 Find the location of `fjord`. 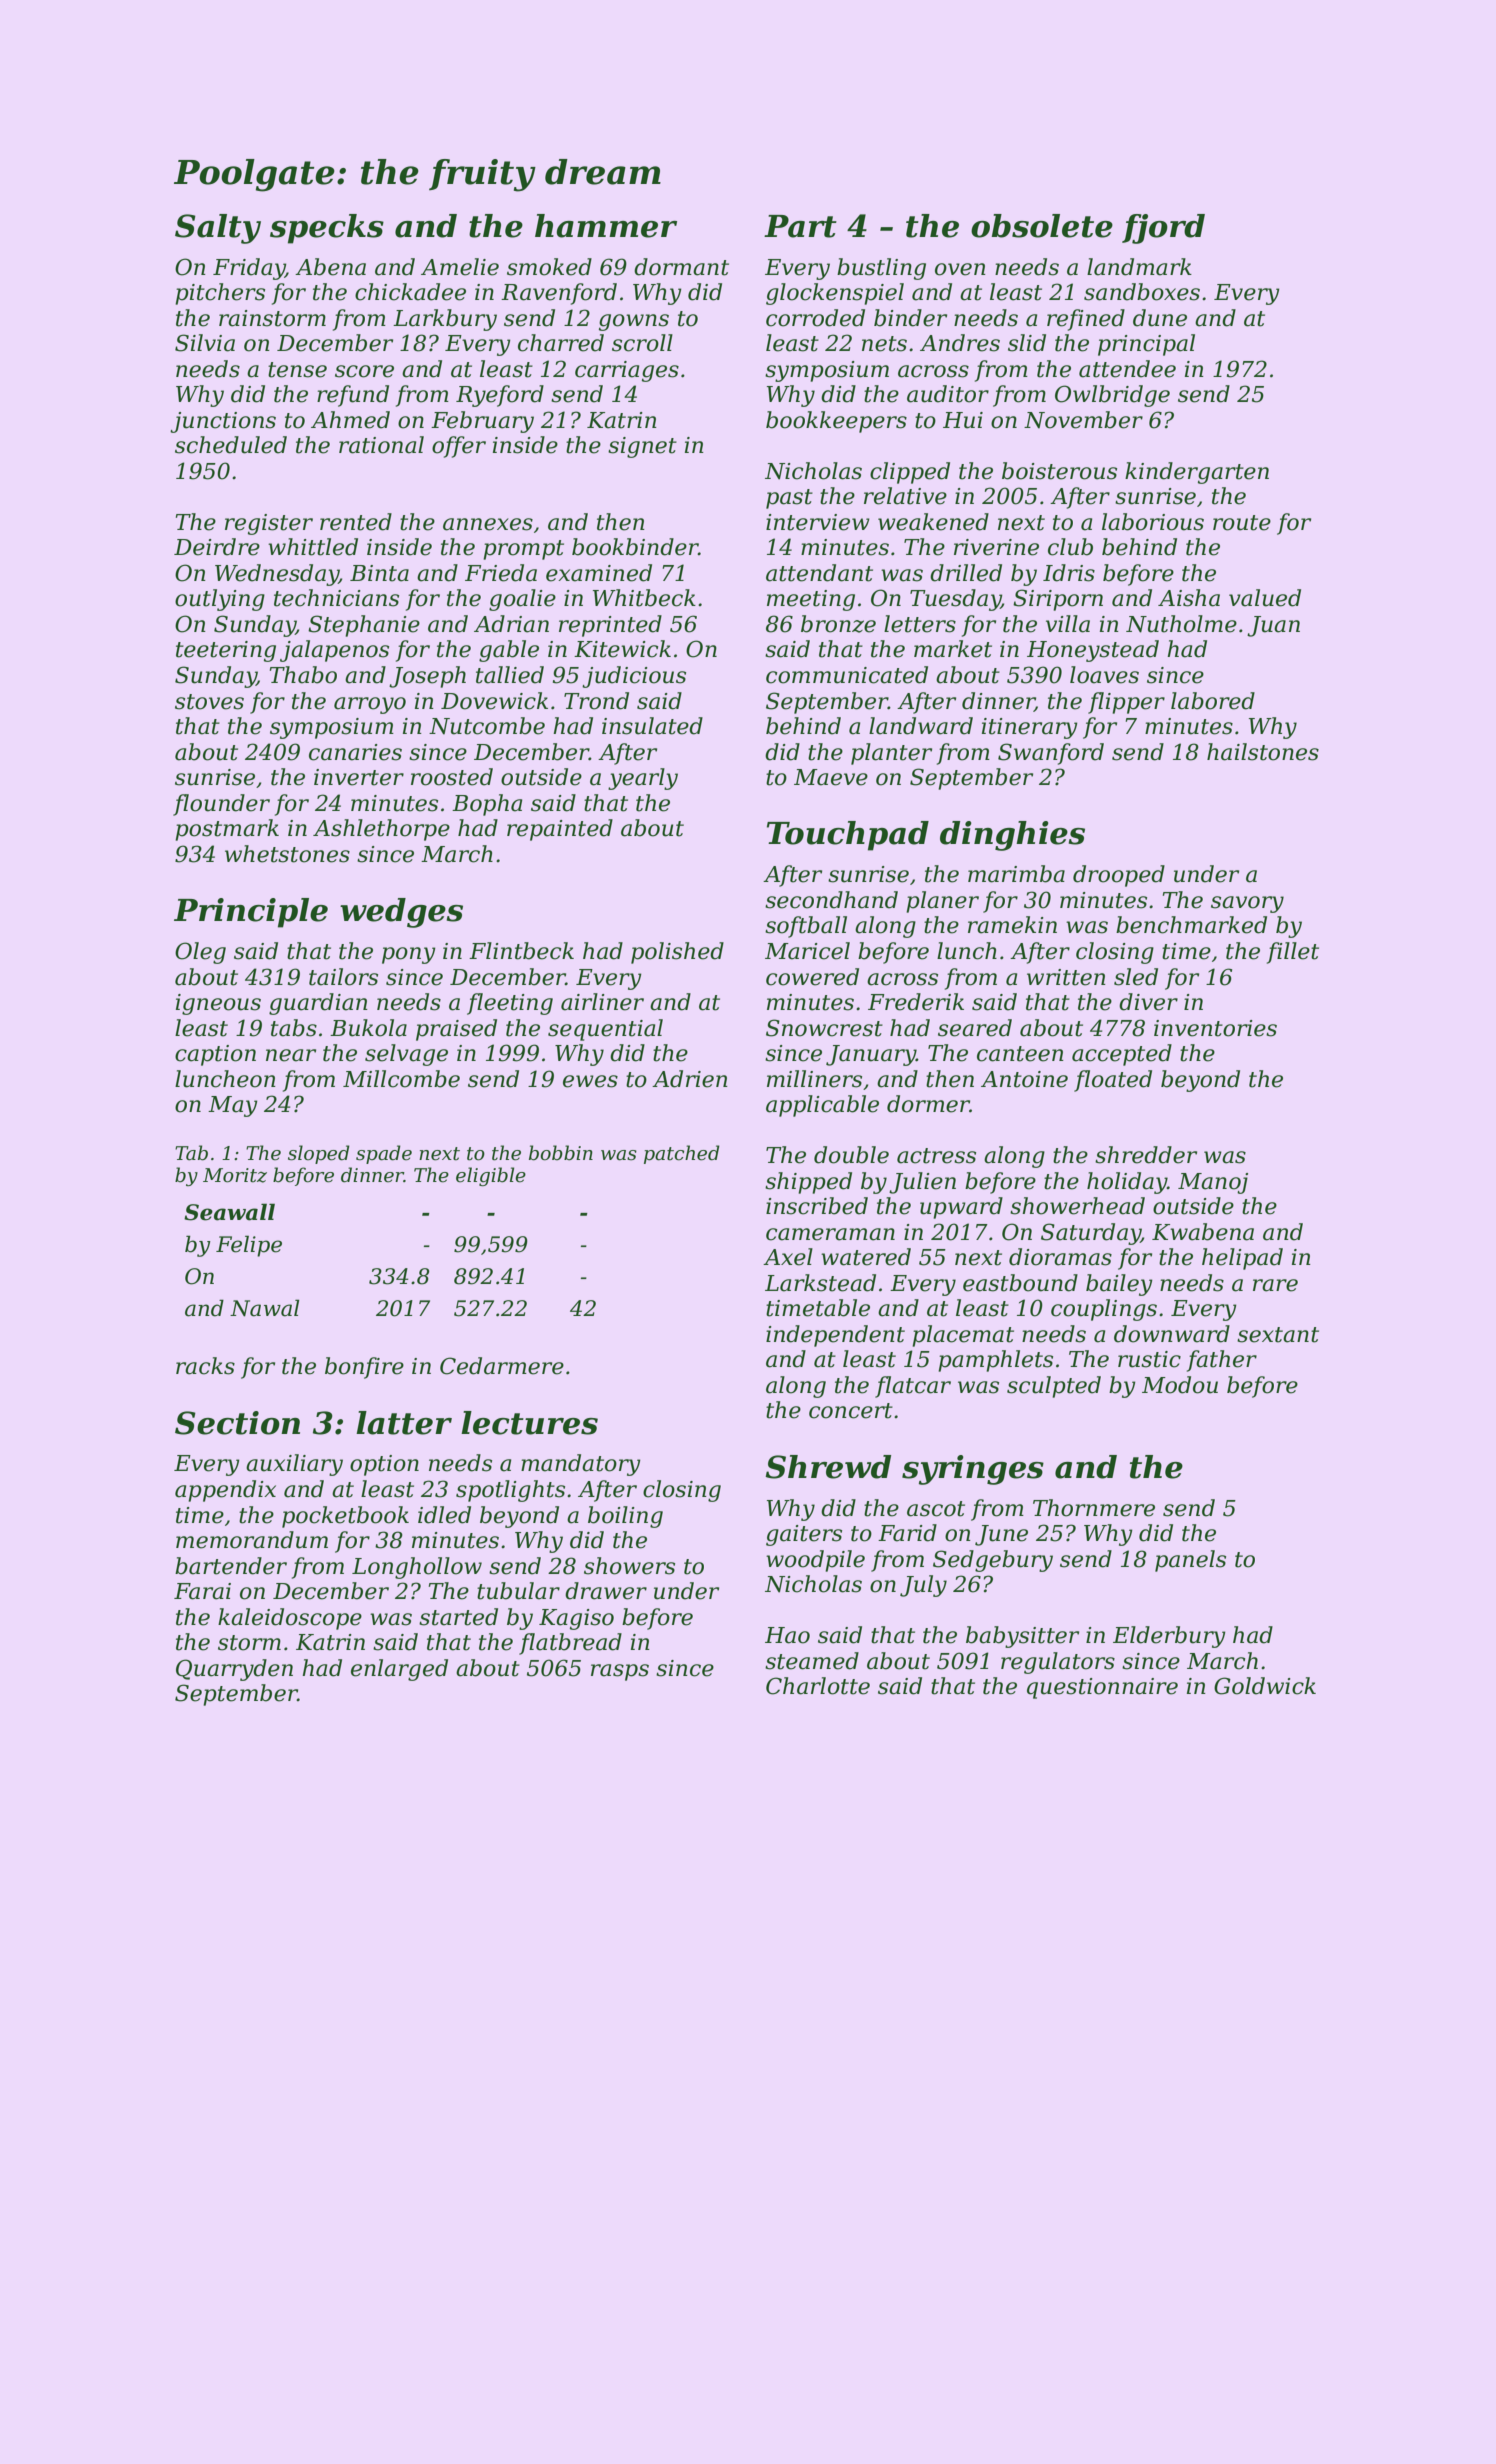

fjord is located at coordinates (1163, 229).
